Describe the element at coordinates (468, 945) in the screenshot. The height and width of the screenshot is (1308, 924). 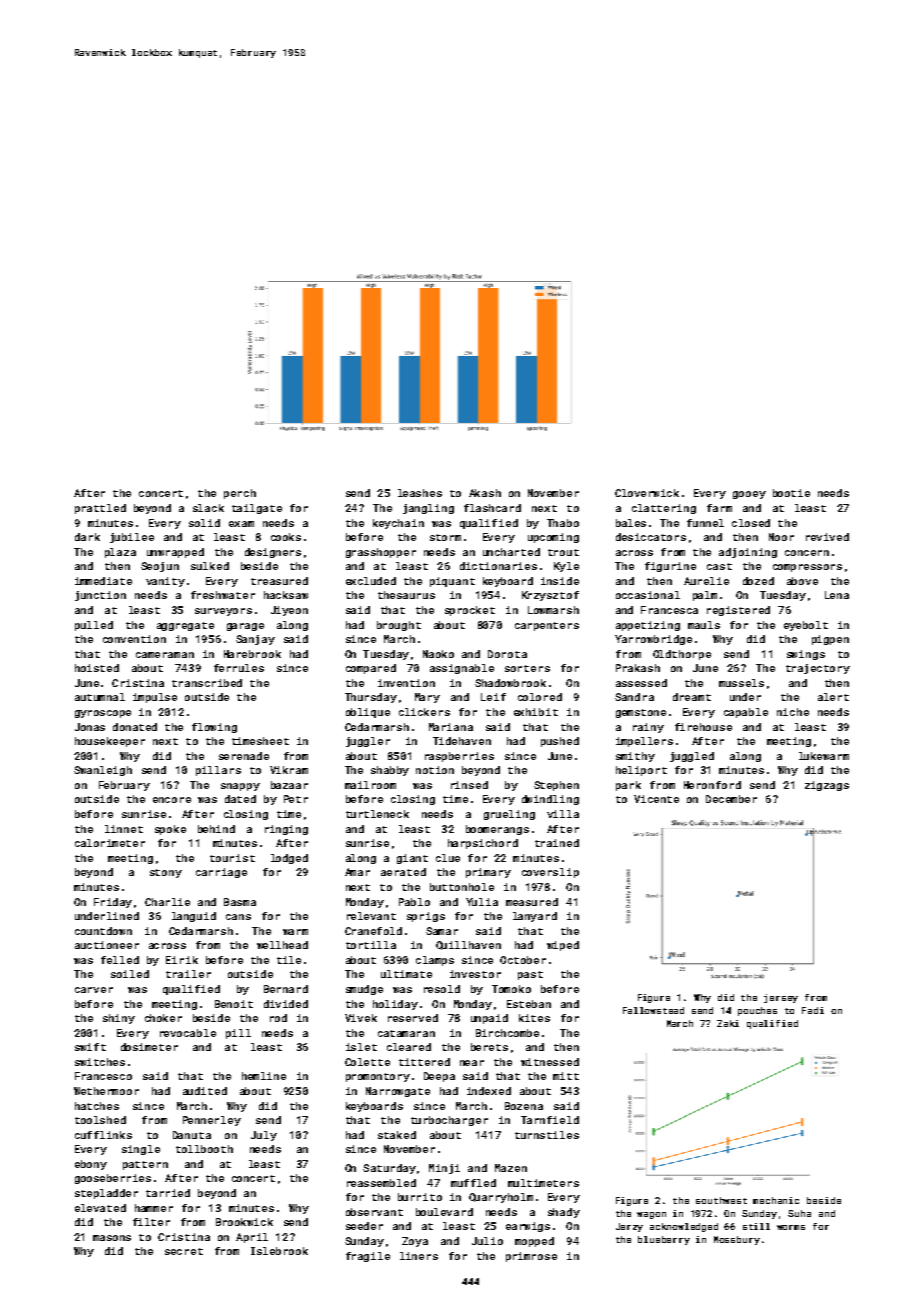
I see `Quillhaven` at that location.
